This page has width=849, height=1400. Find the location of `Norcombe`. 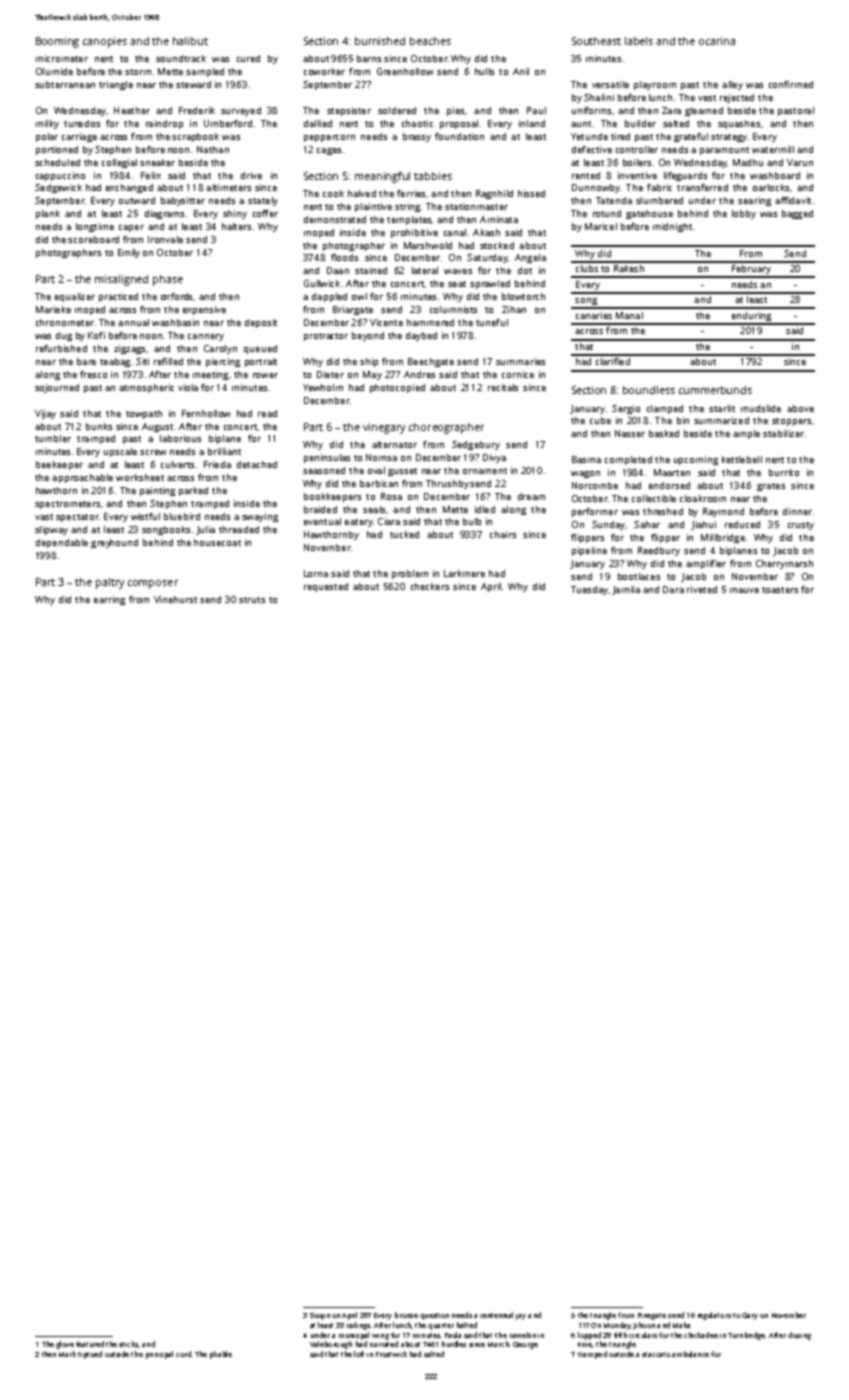

Norcombe is located at coordinates (595, 485).
